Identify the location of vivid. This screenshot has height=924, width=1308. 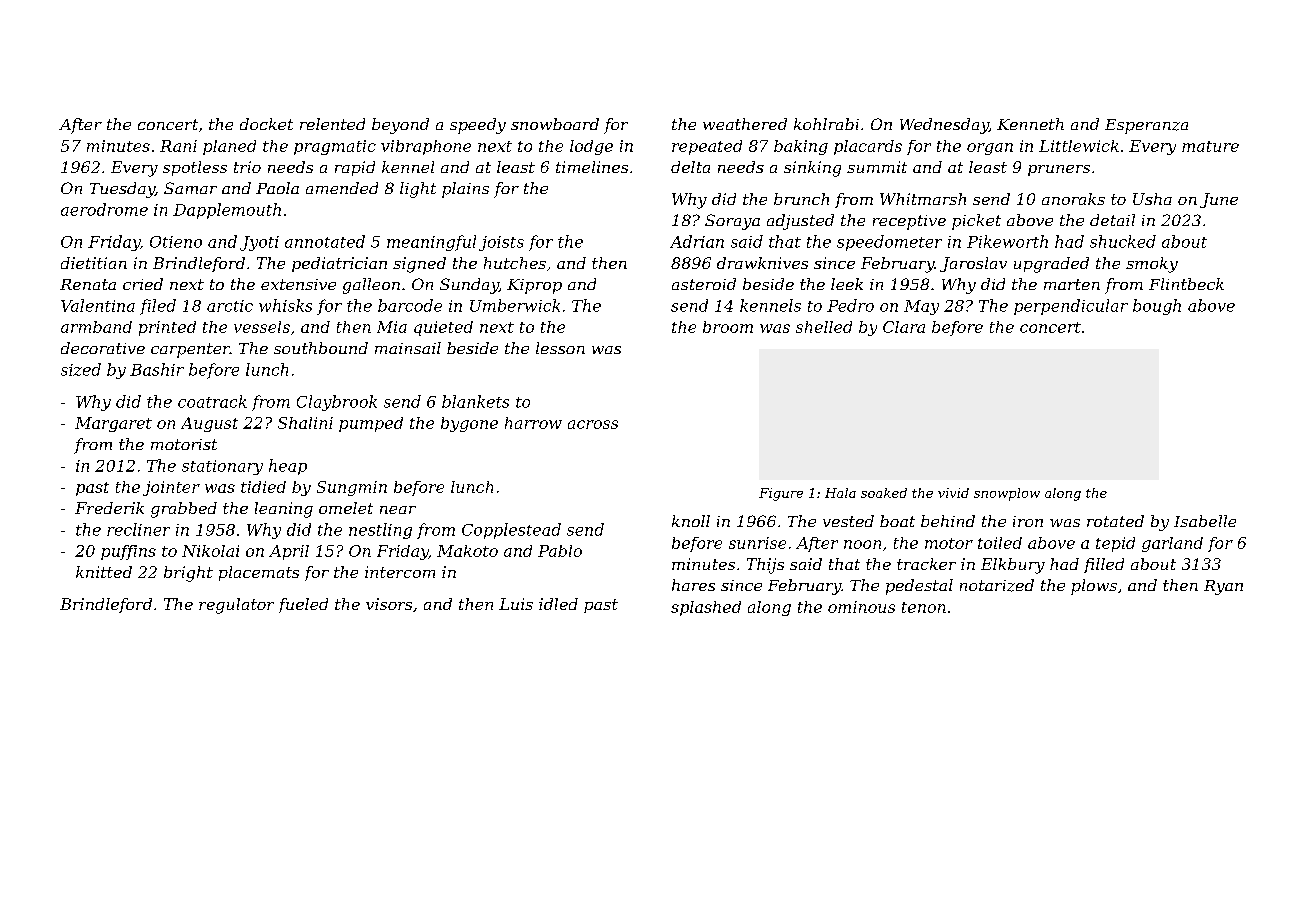
(953, 493).
